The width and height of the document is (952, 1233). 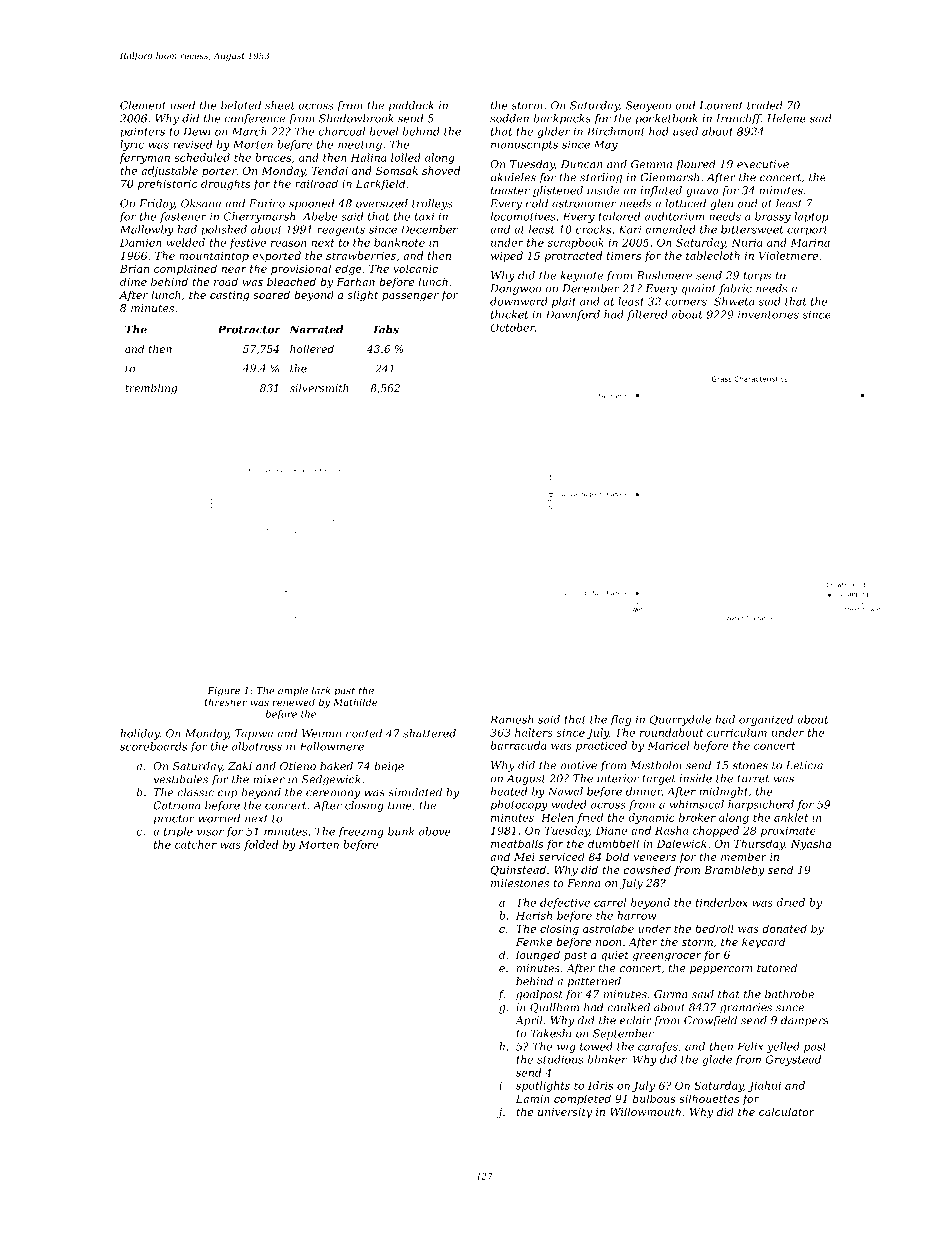 I want to click on organized, so click(x=766, y=720).
